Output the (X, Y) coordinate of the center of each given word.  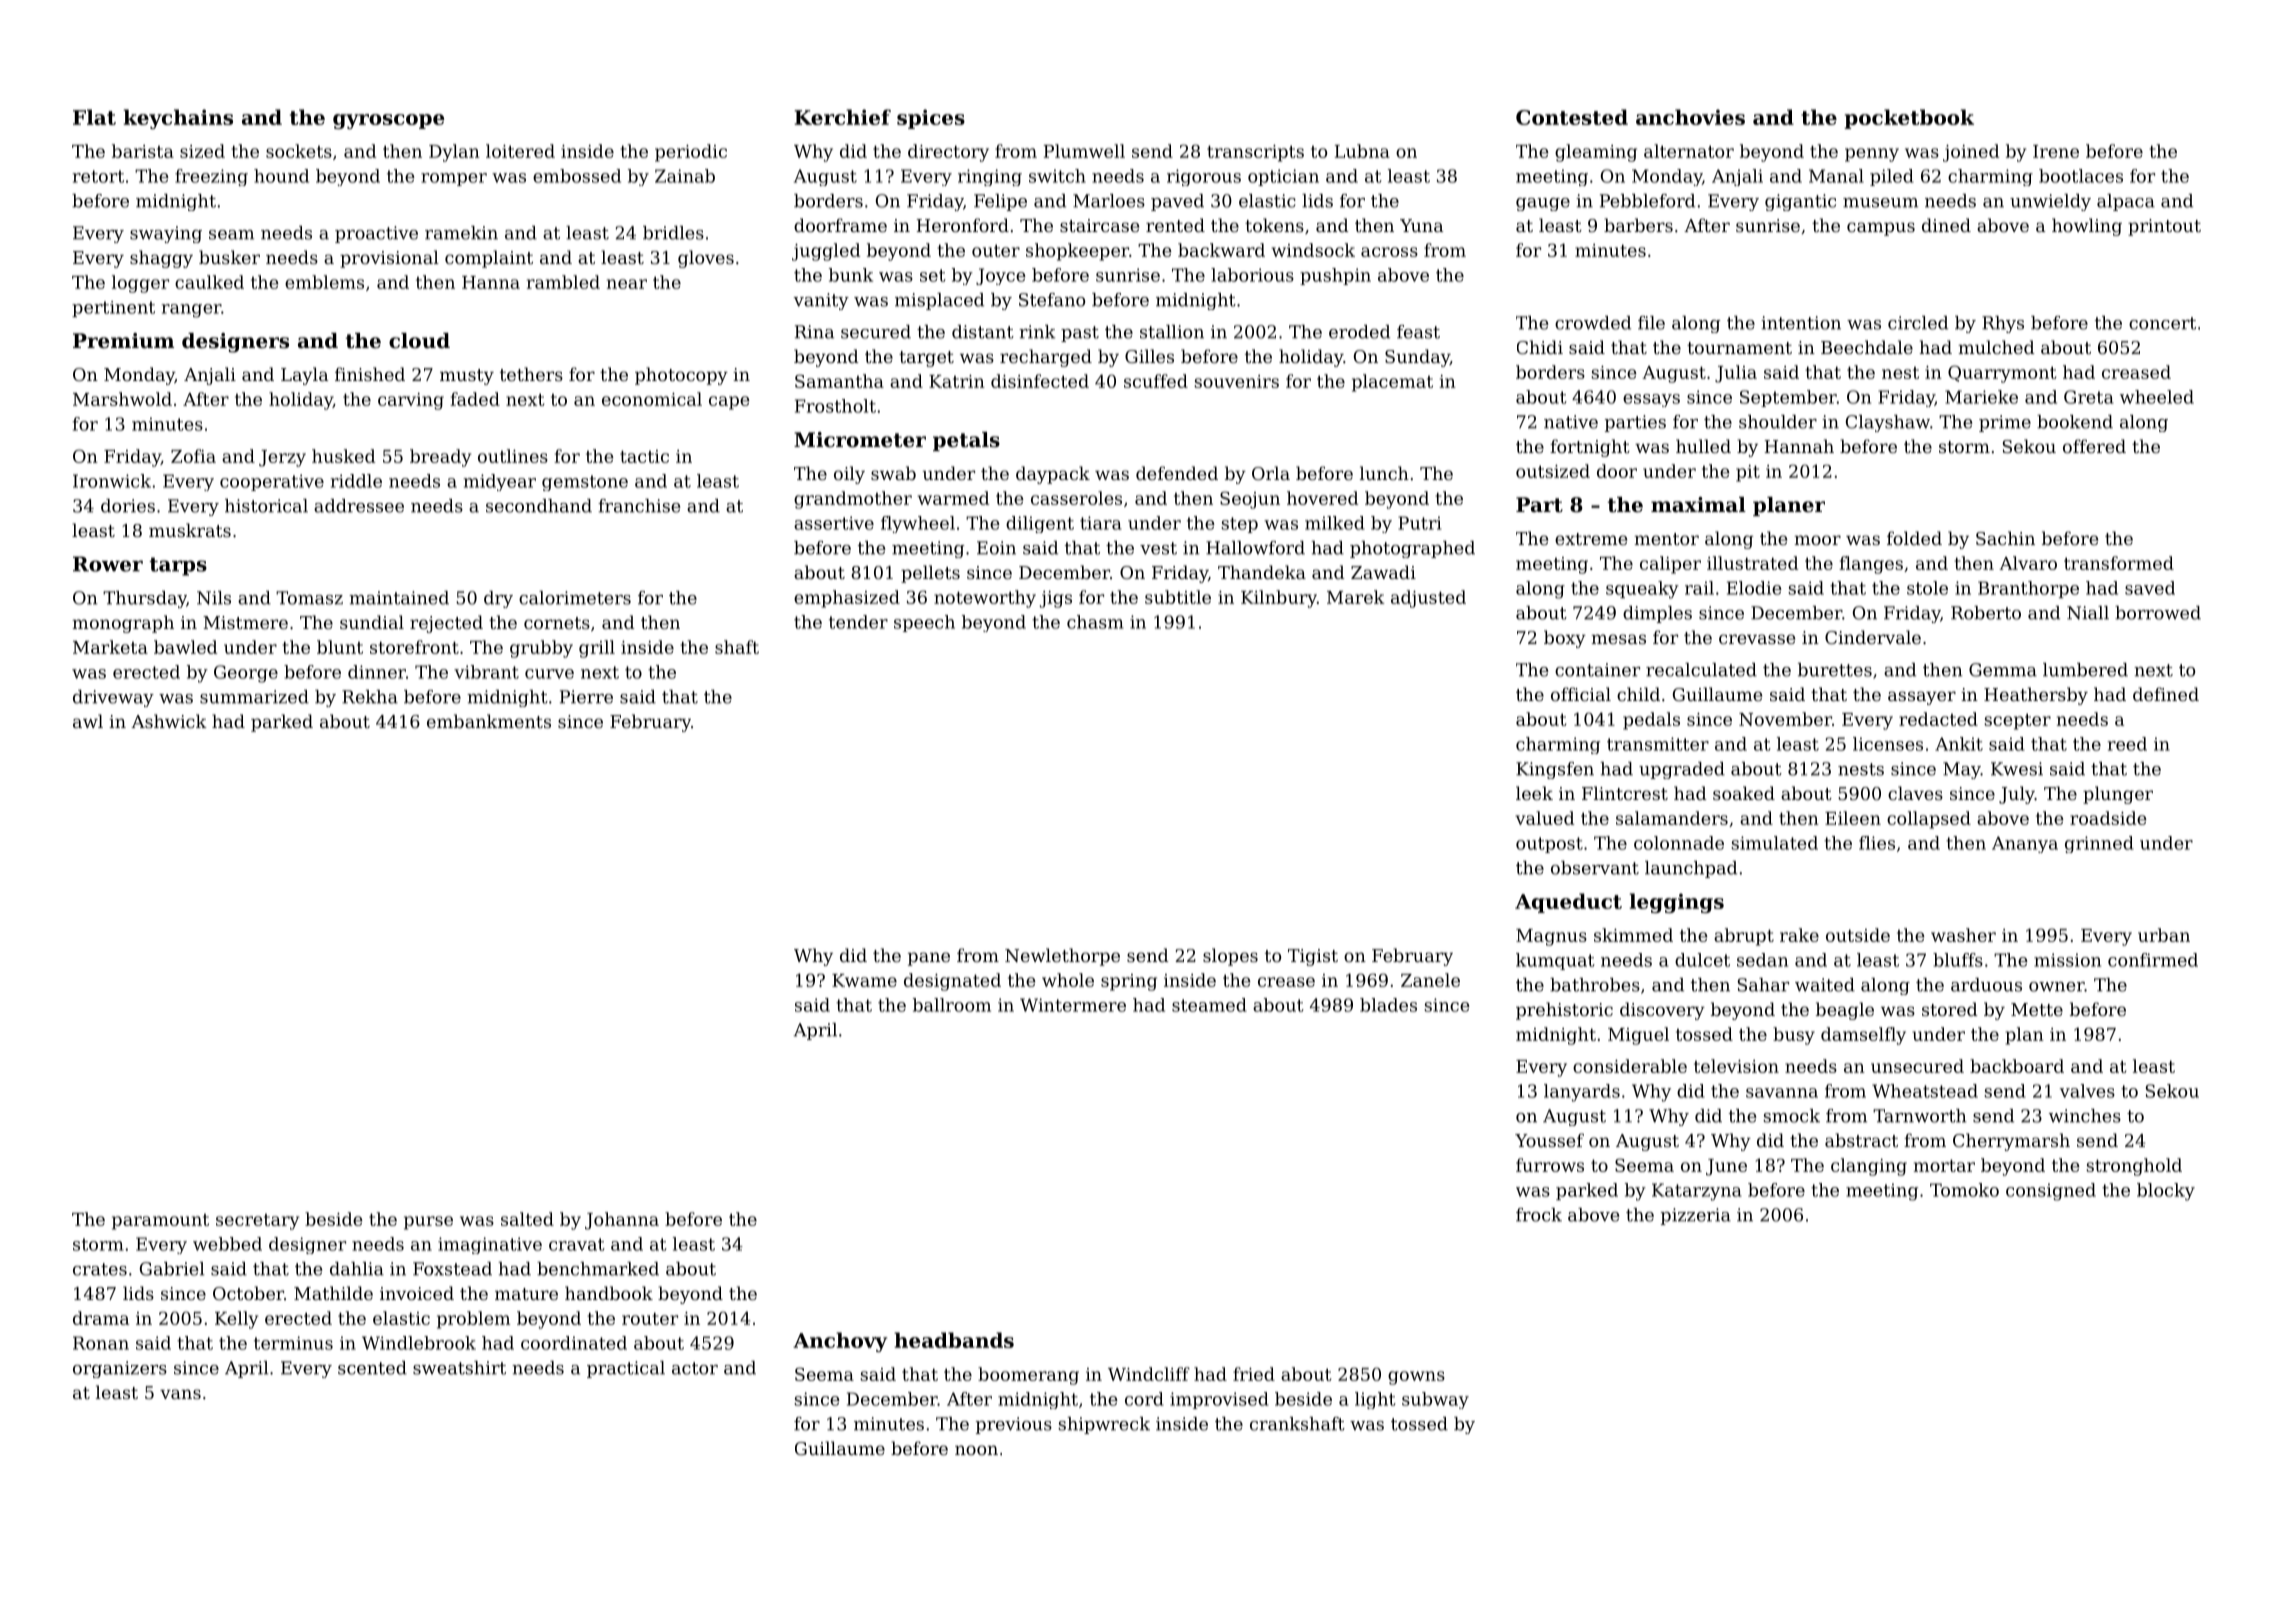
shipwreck (1104, 1425)
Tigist (1313, 957)
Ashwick (169, 721)
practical (626, 1369)
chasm (1095, 622)
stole (1927, 588)
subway (1435, 1400)
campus (1881, 229)
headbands (954, 1340)
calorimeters (575, 598)
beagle (1845, 1011)
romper (454, 179)
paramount (160, 1222)
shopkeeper (1077, 252)
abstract (1861, 1140)
